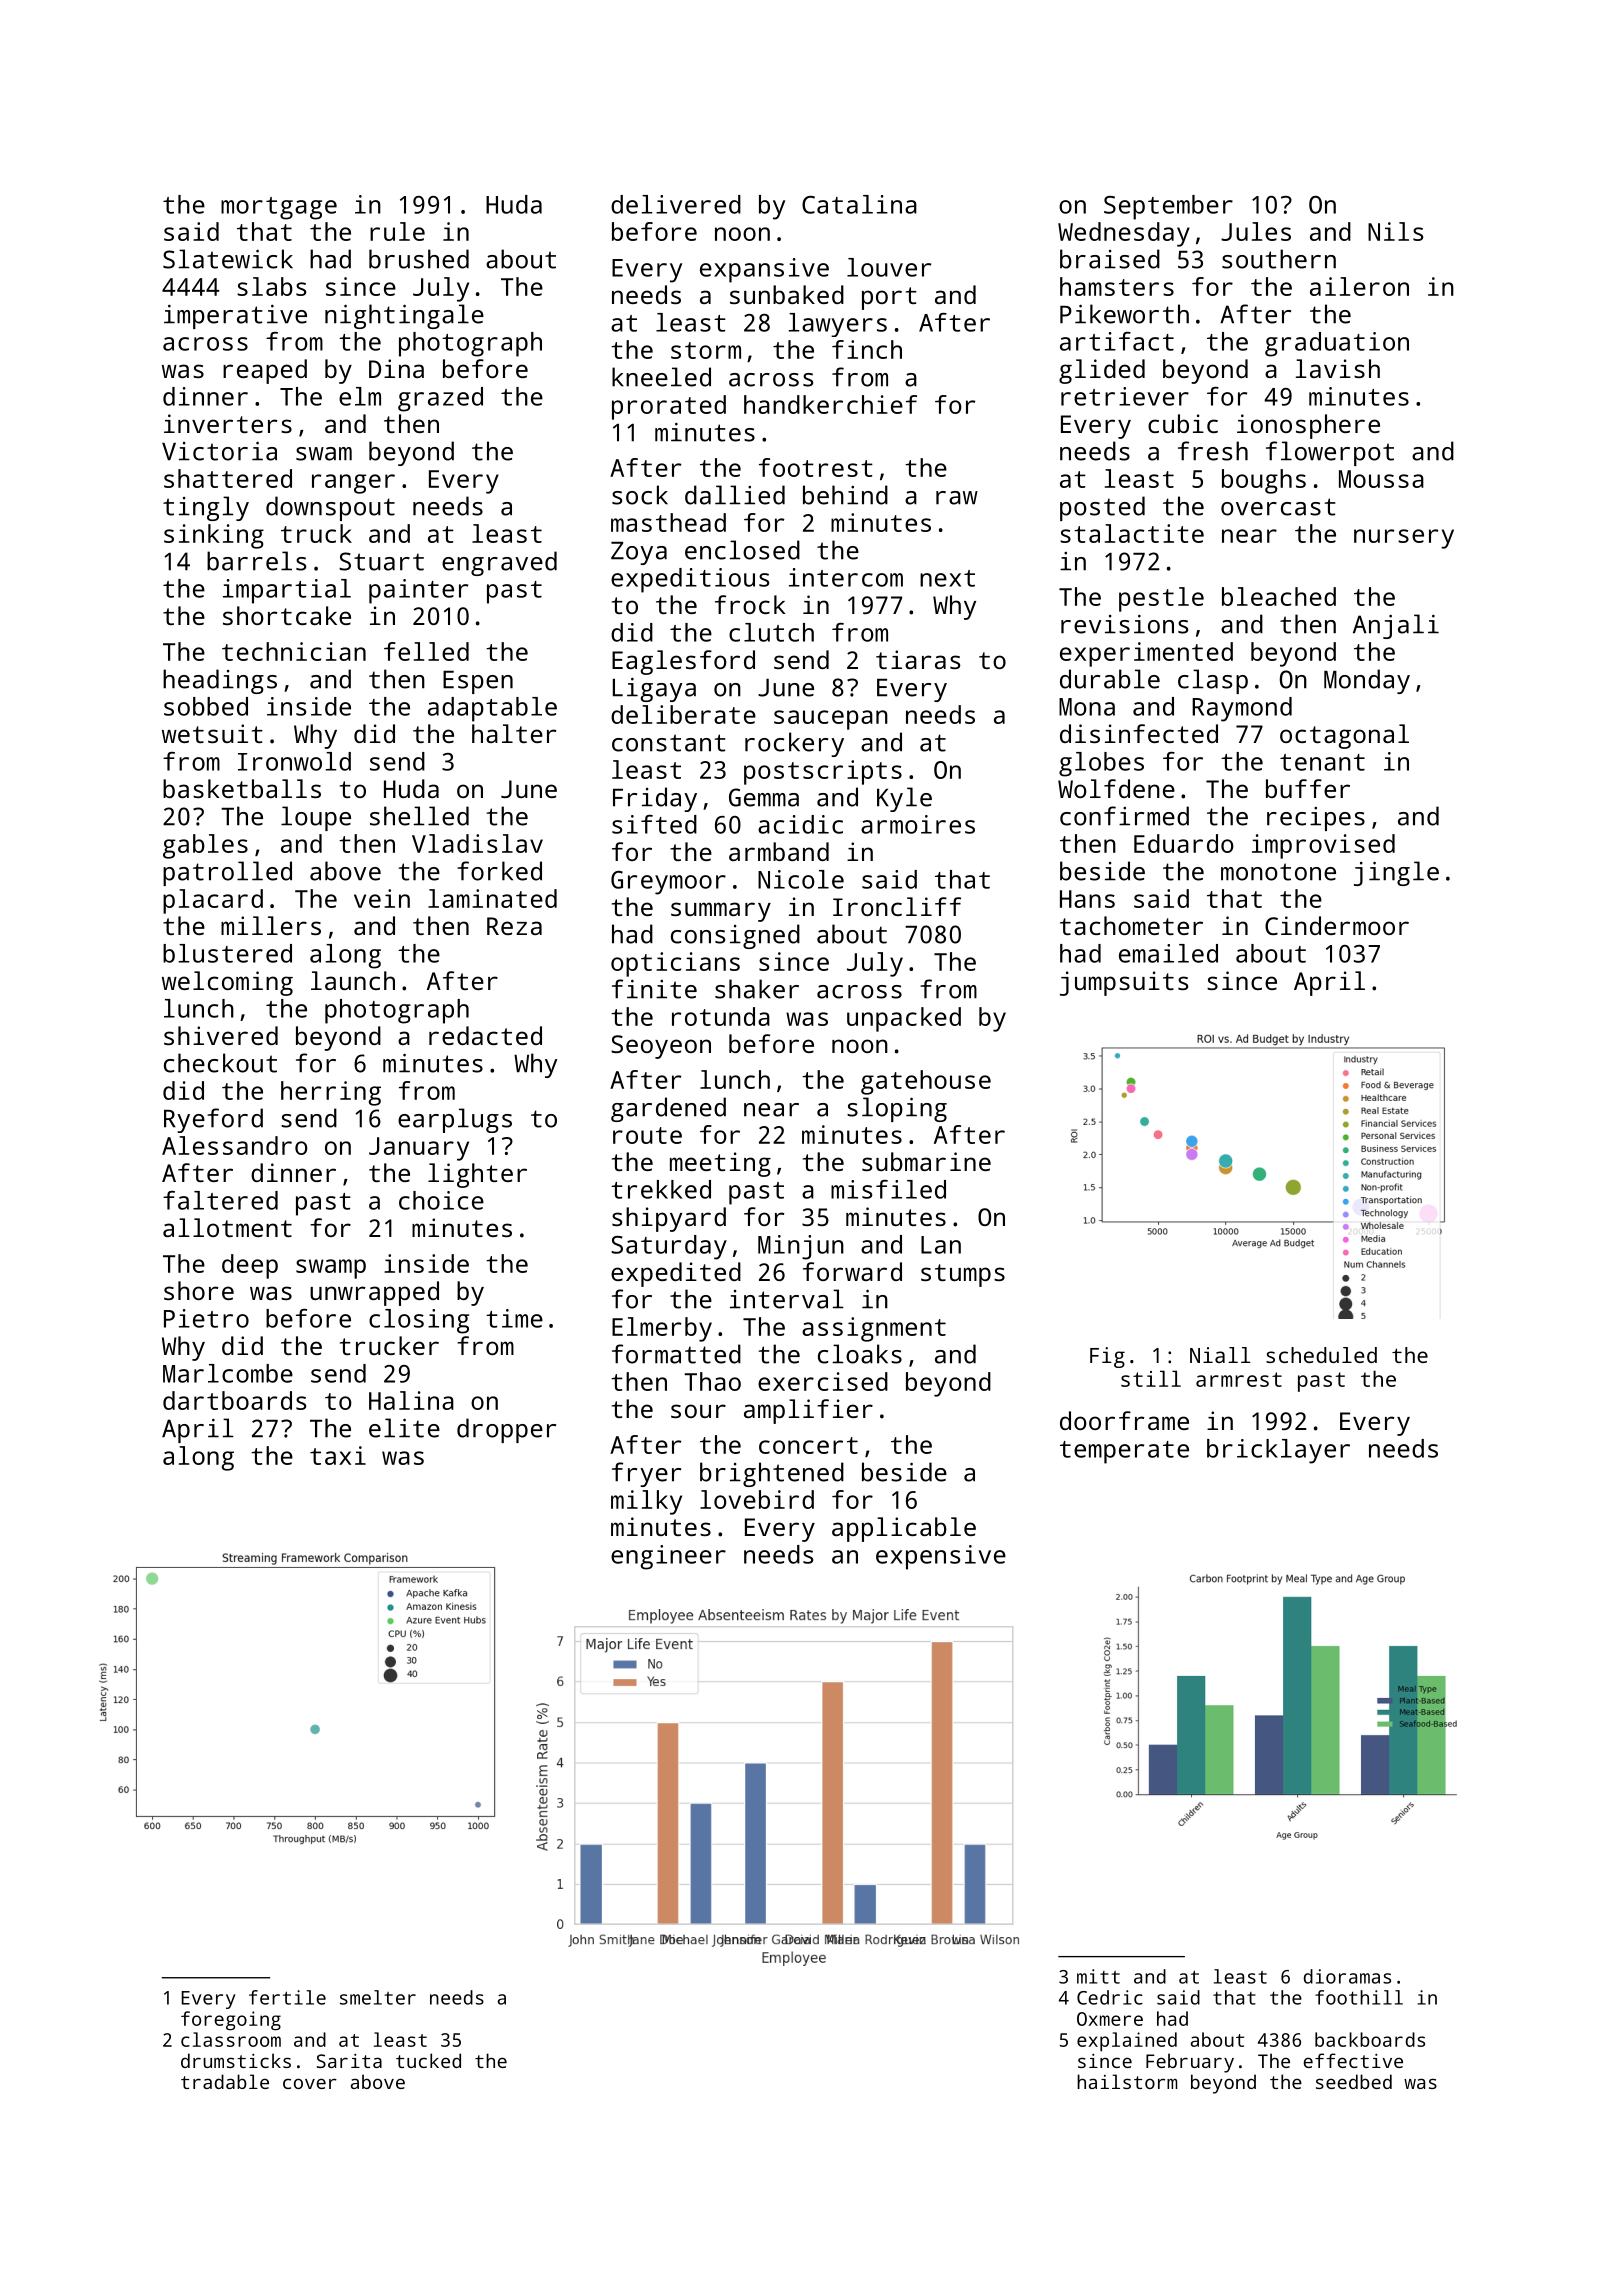 The width and height of the page is (1620, 2292). Describe the element at coordinates (1116, 788) in the page. I see `Wolfdene` at that location.
